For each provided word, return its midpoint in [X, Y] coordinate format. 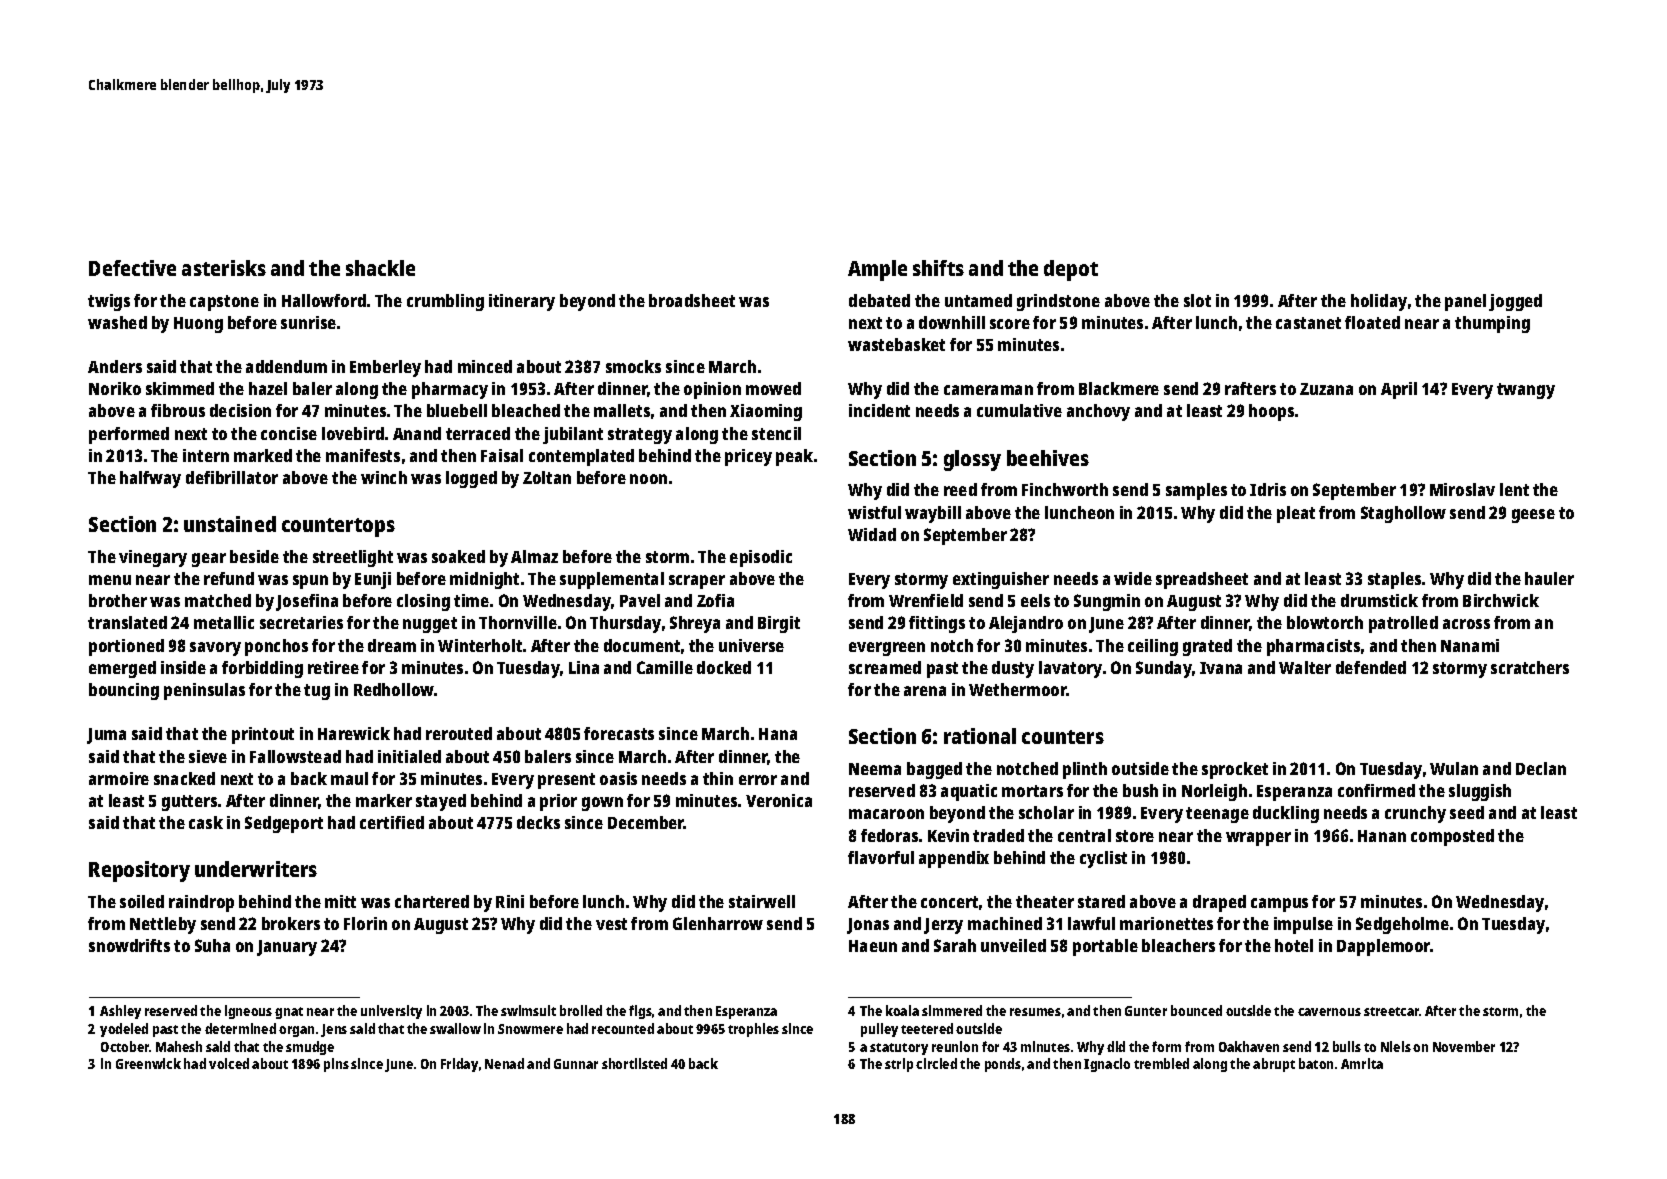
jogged [1515, 302]
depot [1071, 270]
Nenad [504, 1063]
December [646, 822]
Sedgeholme [1402, 925]
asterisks [224, 268]
